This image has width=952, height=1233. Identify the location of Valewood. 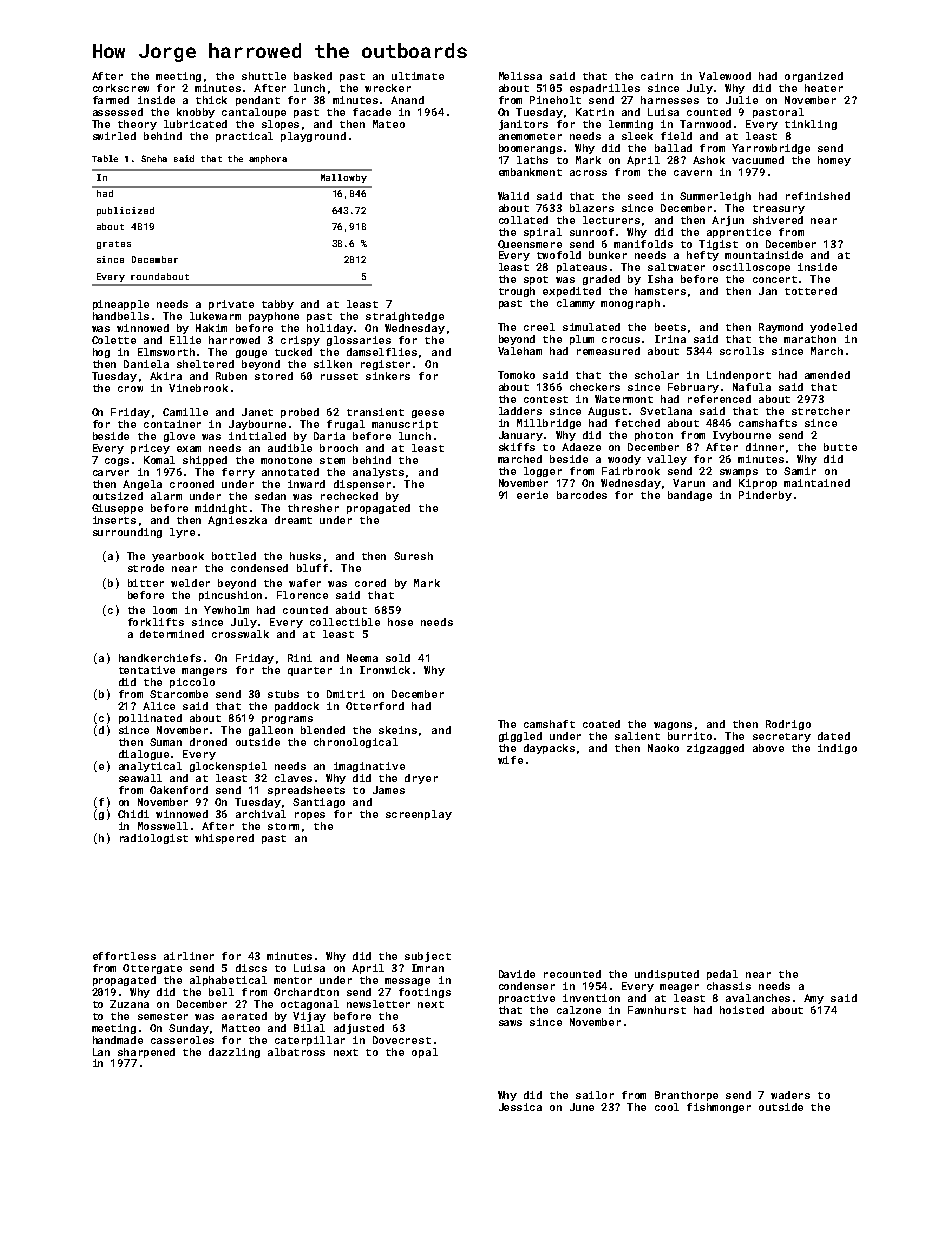
(725, 76).
